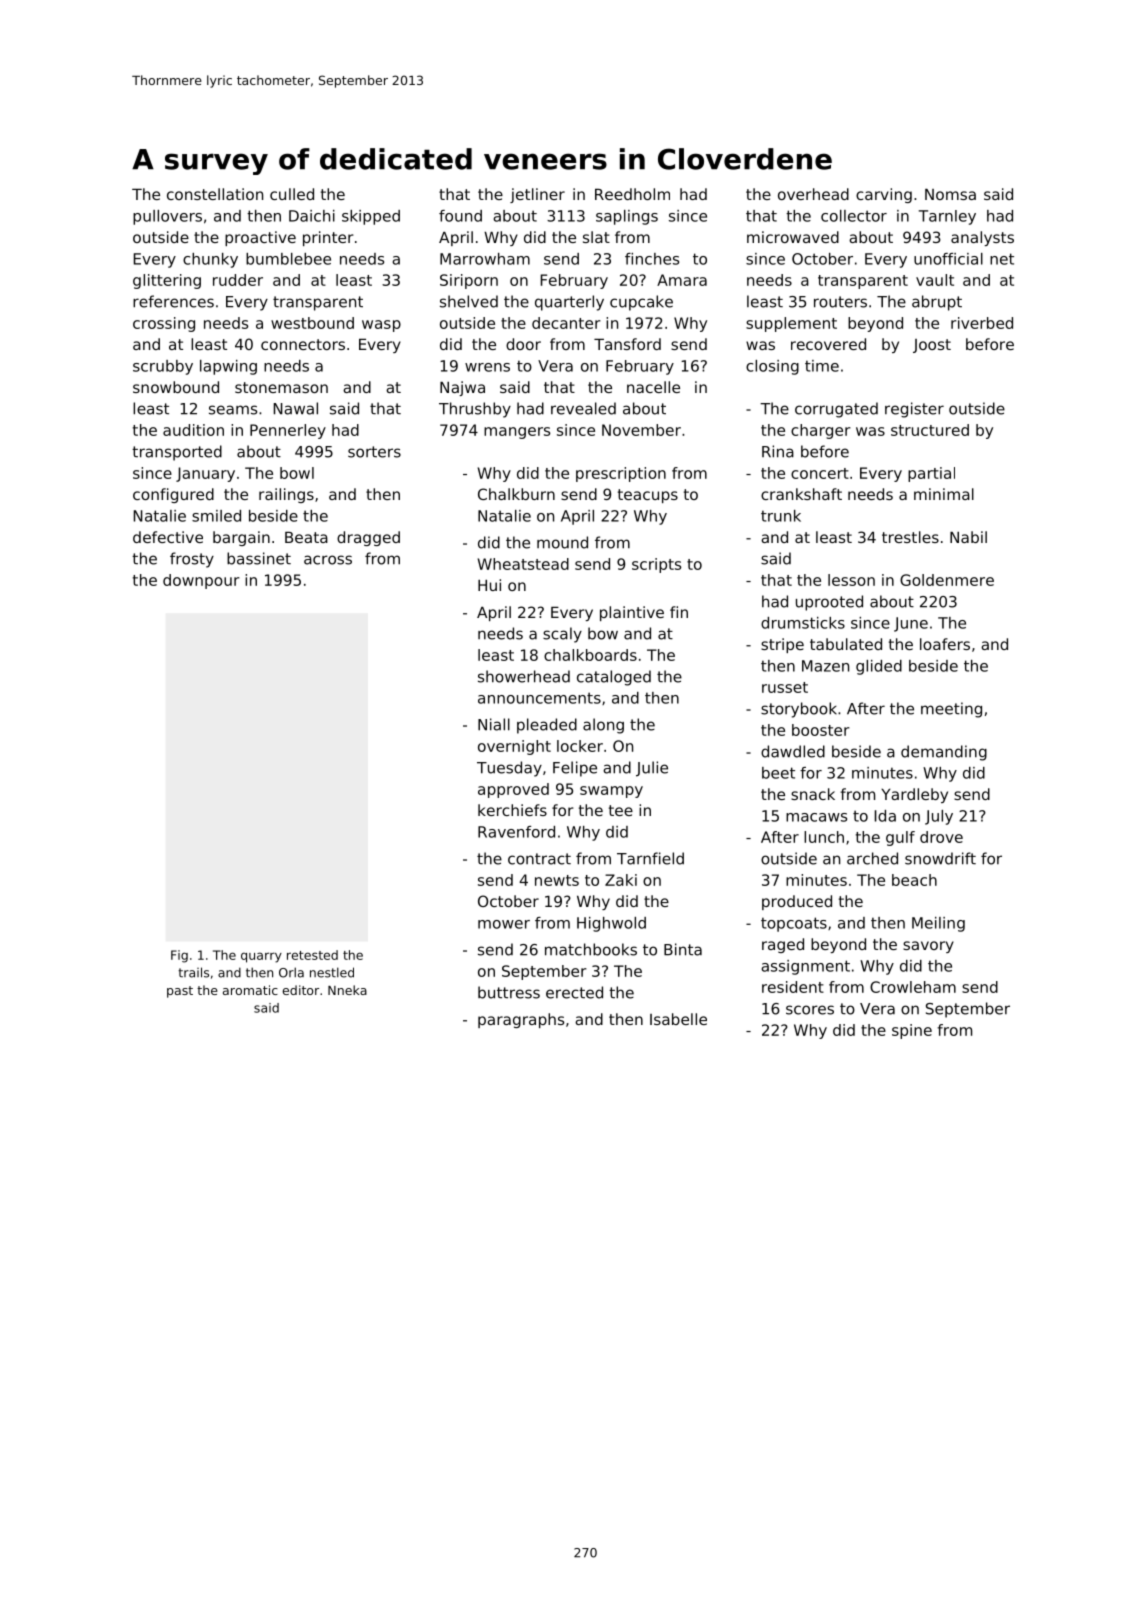  Describe the element at coordinates (368, 538) in the document. I see `dragged` at that location.
